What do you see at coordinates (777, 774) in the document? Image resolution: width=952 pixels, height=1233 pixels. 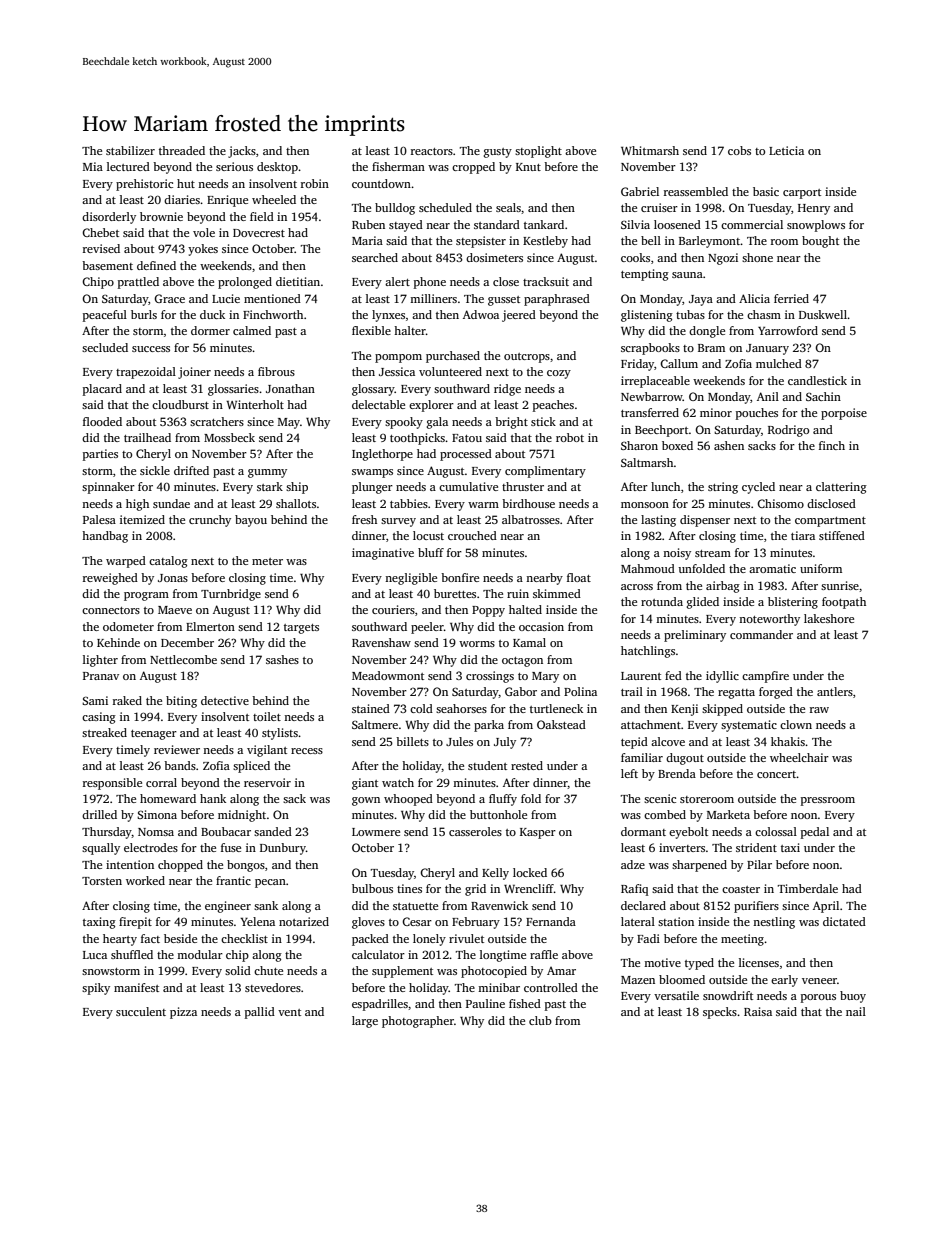 I see `concert` at bounding box center [777, 774].
